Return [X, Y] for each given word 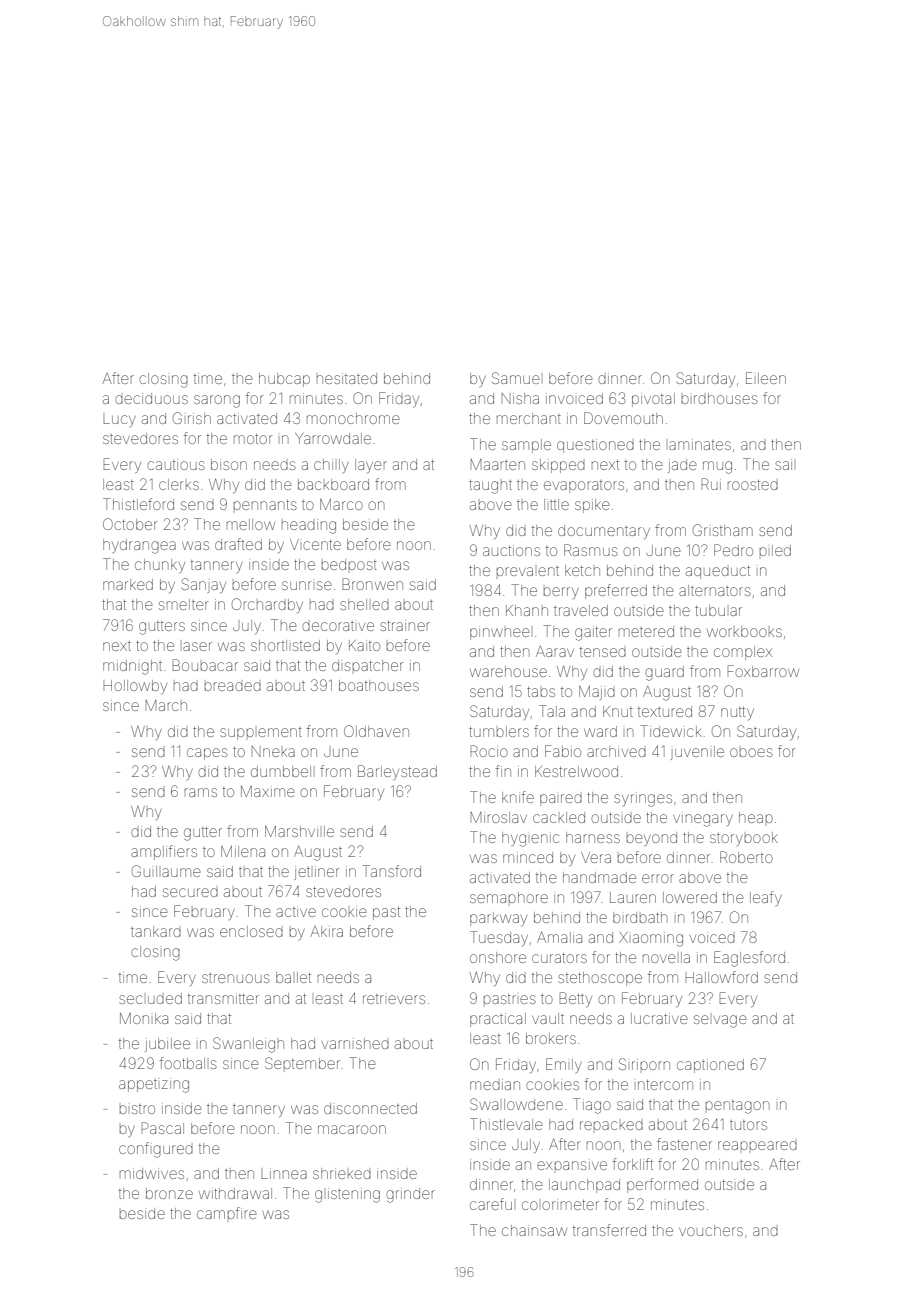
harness [593, 837]
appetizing [154, 1085]
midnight [132, 667]
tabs [541, 692]
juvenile [697, 753]
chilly [331, 466]
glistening [347, 1195]
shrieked [342, 1173]
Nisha [520, 398]
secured [190, 892]
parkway [498, 919]
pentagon [737, 1107]
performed [662, 1185]
